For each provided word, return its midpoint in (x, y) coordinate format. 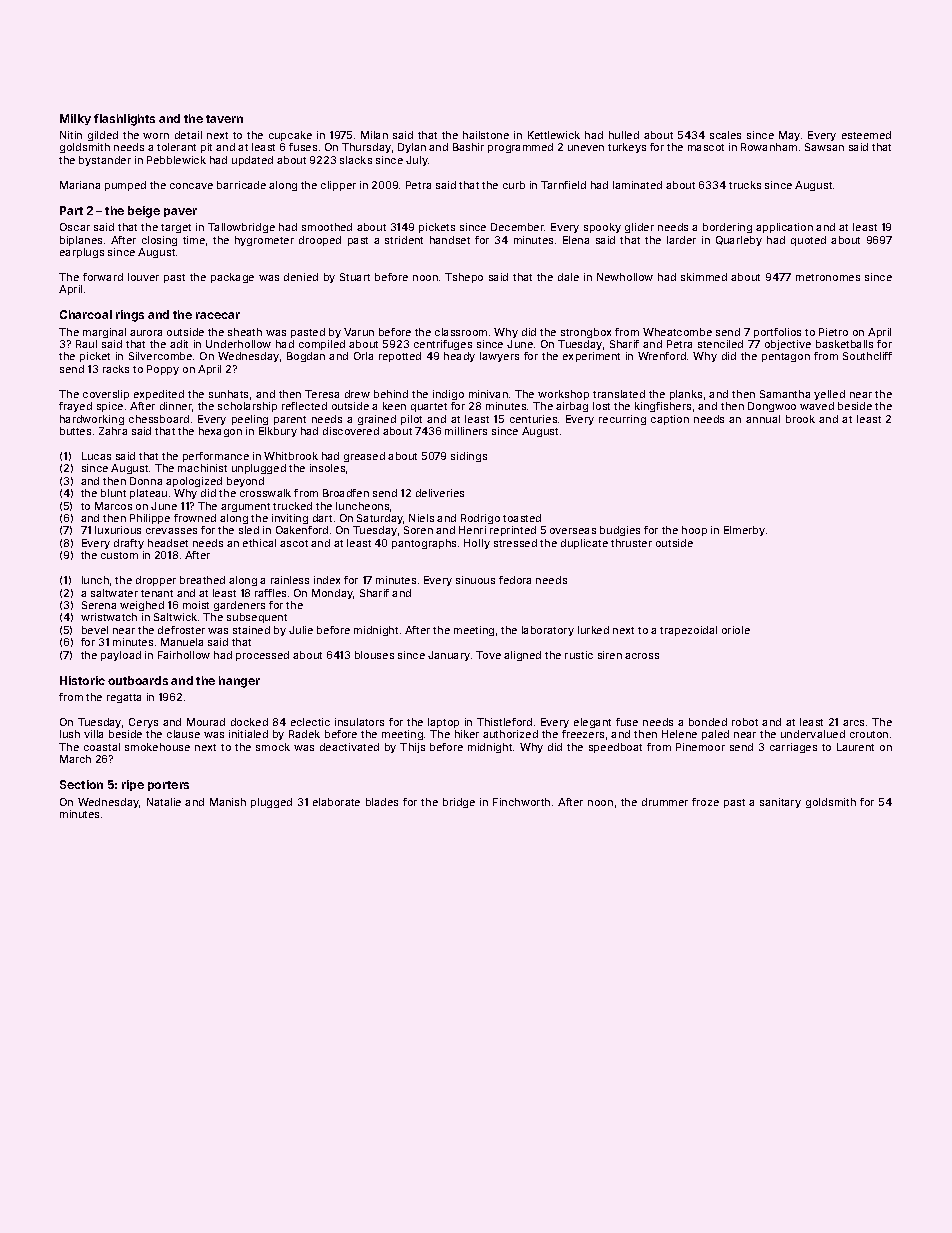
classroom (461, 332)
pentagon (786, 357)
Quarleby (739, 241)
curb (514, 185)
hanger (239, 682)
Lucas (96, 456)
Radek (304, 734)
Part (71, 210)
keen (394, 406)
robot (745, 722)
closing (159, 241)
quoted (808, 241)
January (449, 656)
